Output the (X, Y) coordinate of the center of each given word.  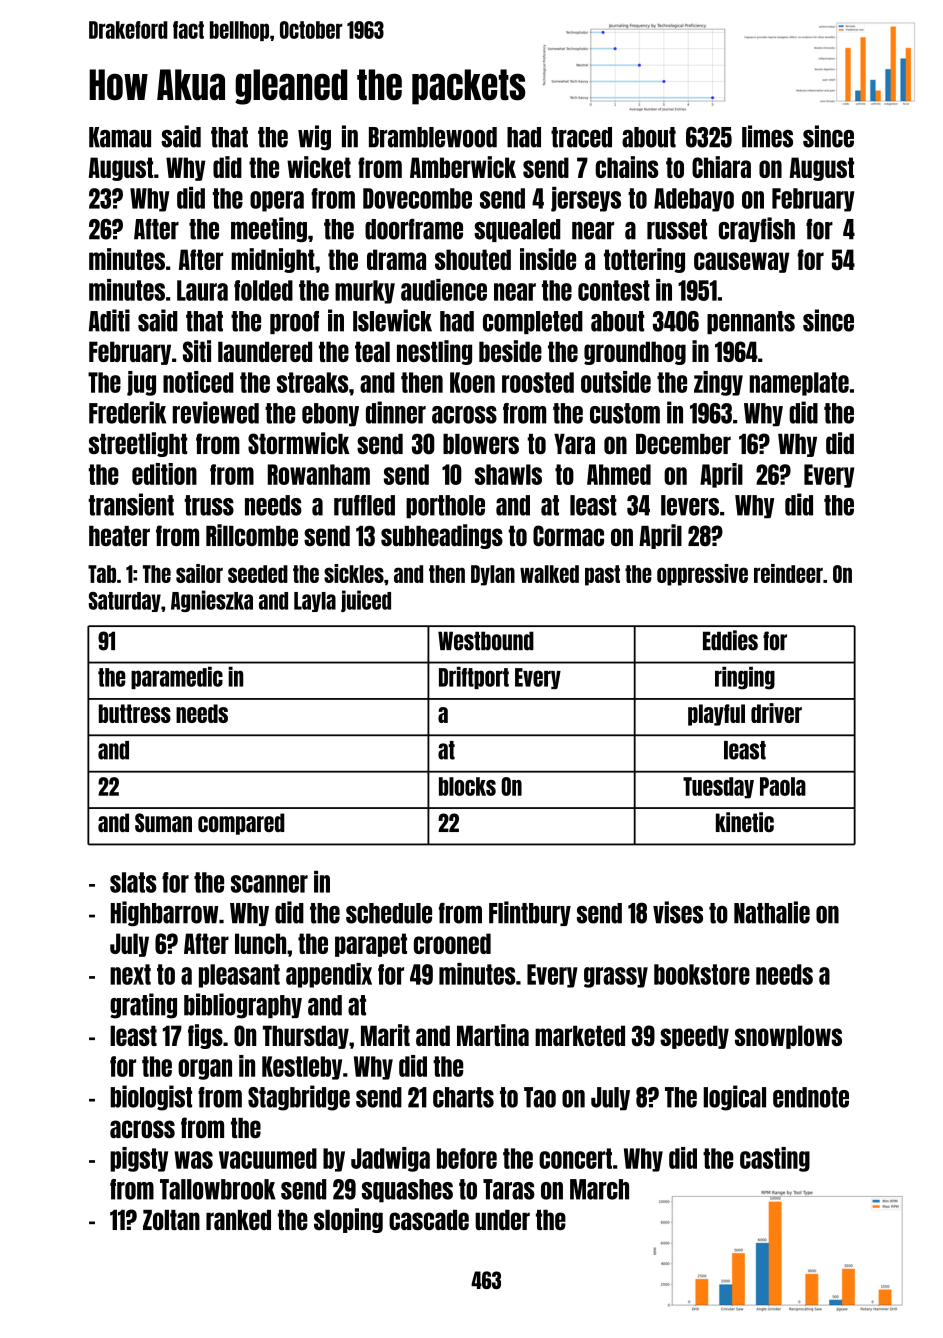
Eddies (730, 640)
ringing (745, 678)
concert (575, 1158)
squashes (407, 1191)
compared (241, 824)
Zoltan (171, 1220)
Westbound (486, 641)
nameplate (799, 384)
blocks (467, 786)
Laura (202, 290)
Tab (102, 574)
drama (396, 259)
